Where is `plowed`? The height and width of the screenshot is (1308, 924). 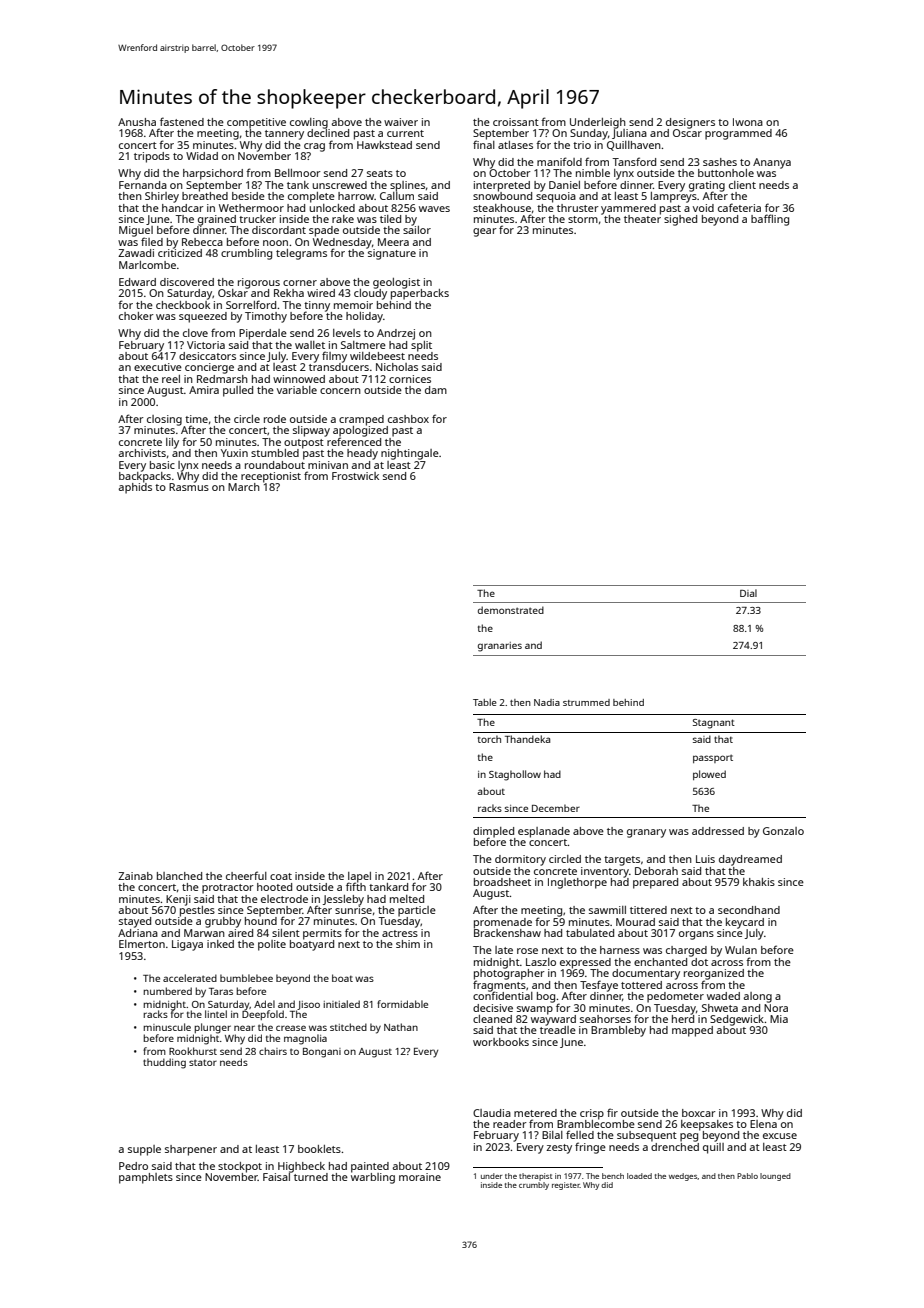 plowed is located at coordinates (709, 775).
